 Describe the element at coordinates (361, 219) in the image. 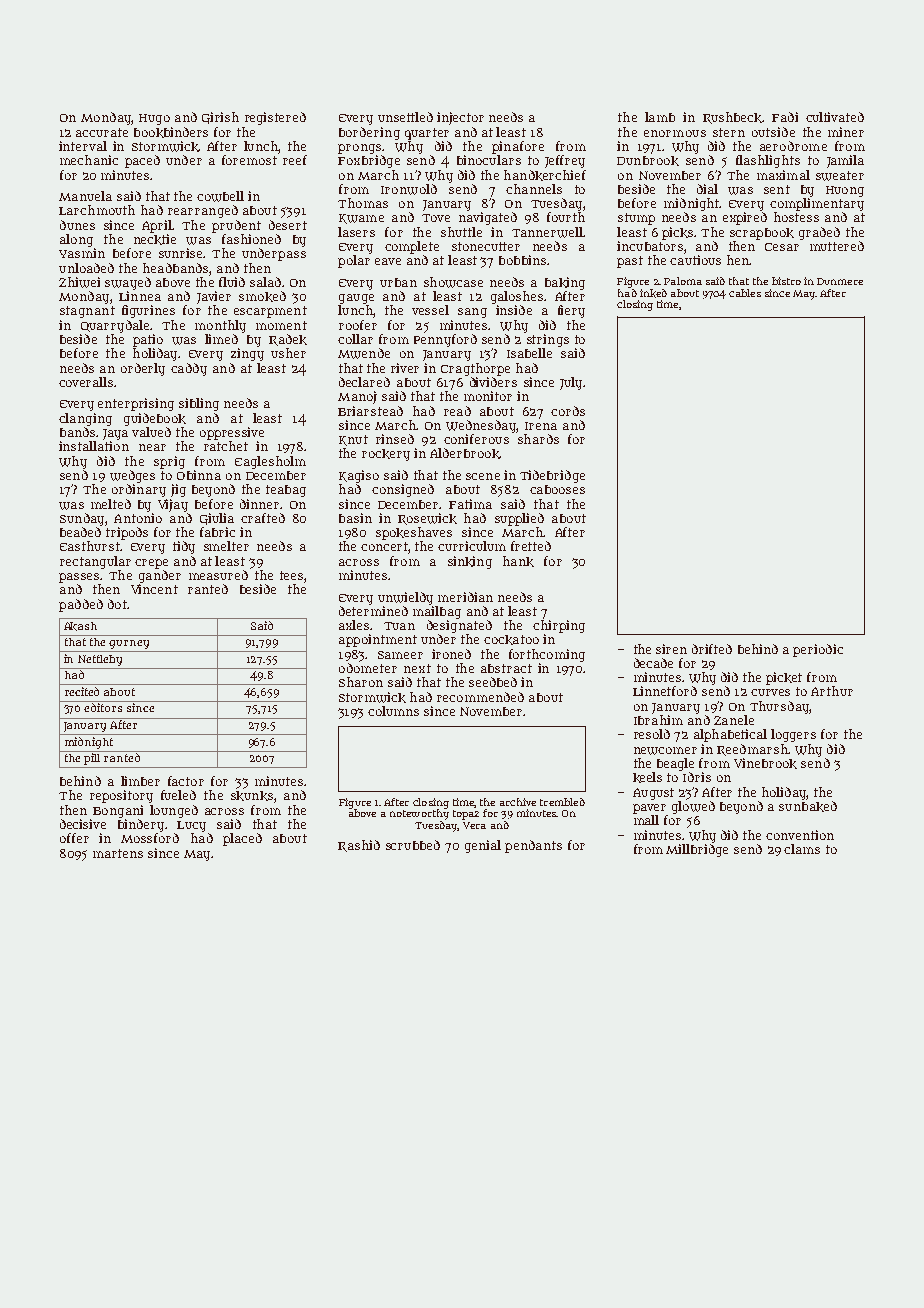

I see `Kwame` at that location.
